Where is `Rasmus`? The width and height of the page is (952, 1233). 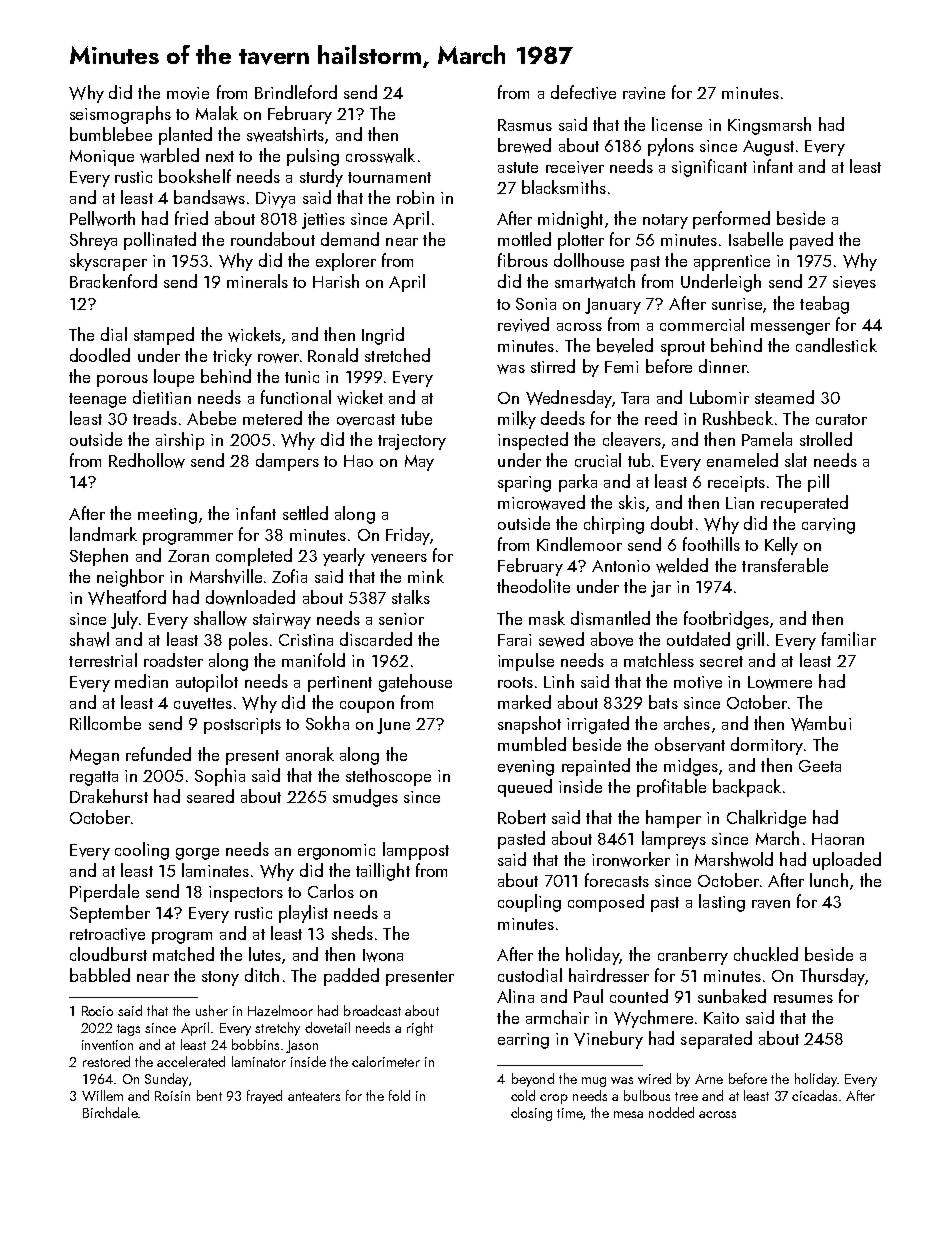 Rasmus is located at coordinates (525, 125).
